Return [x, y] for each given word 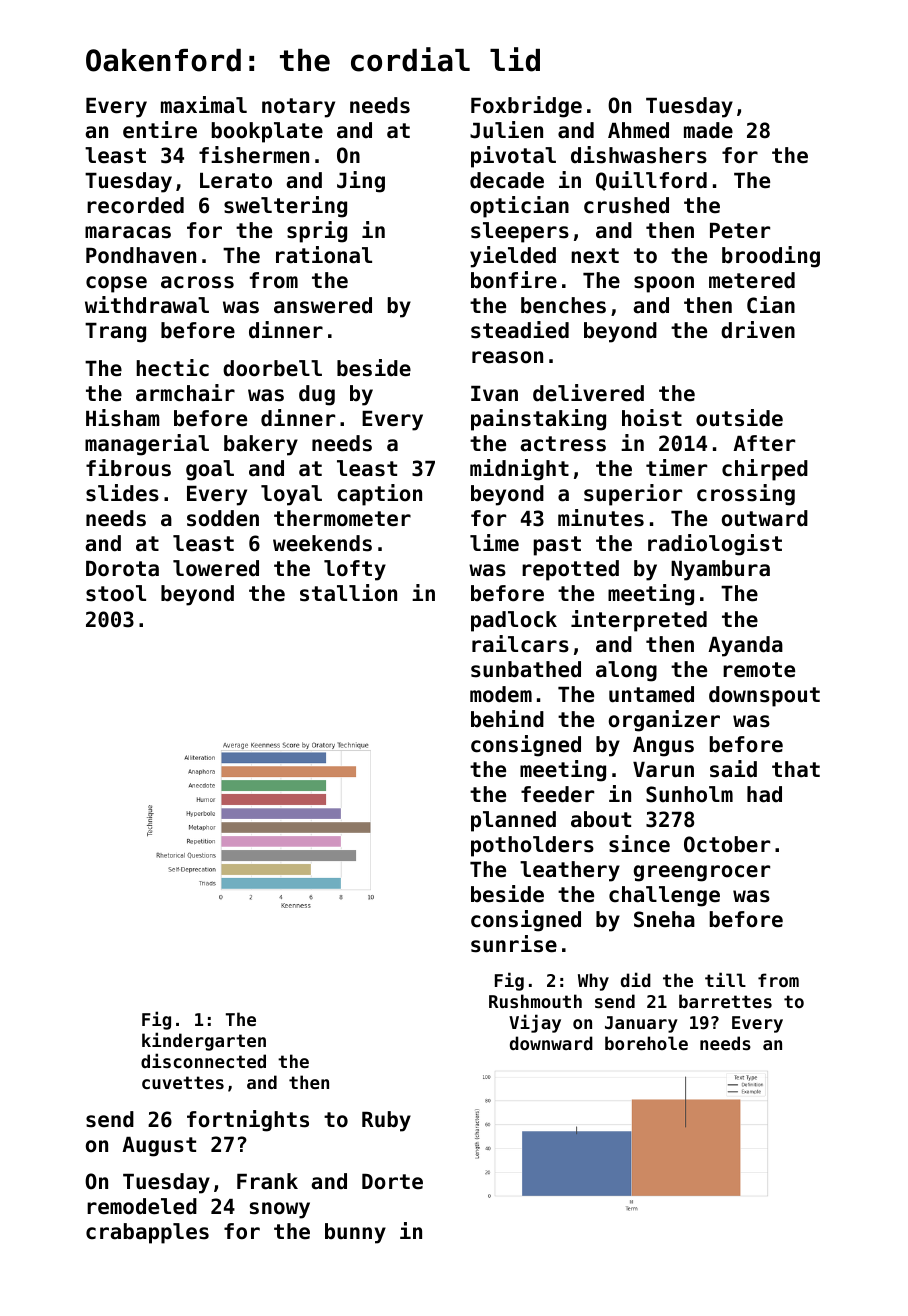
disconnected [203, 1060]
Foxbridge [526, 107]
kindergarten [204, 1041]
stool [116, 593]
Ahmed [638, 130]
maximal [204, 105]
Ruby [386, 1121]
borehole [646, 1043]
